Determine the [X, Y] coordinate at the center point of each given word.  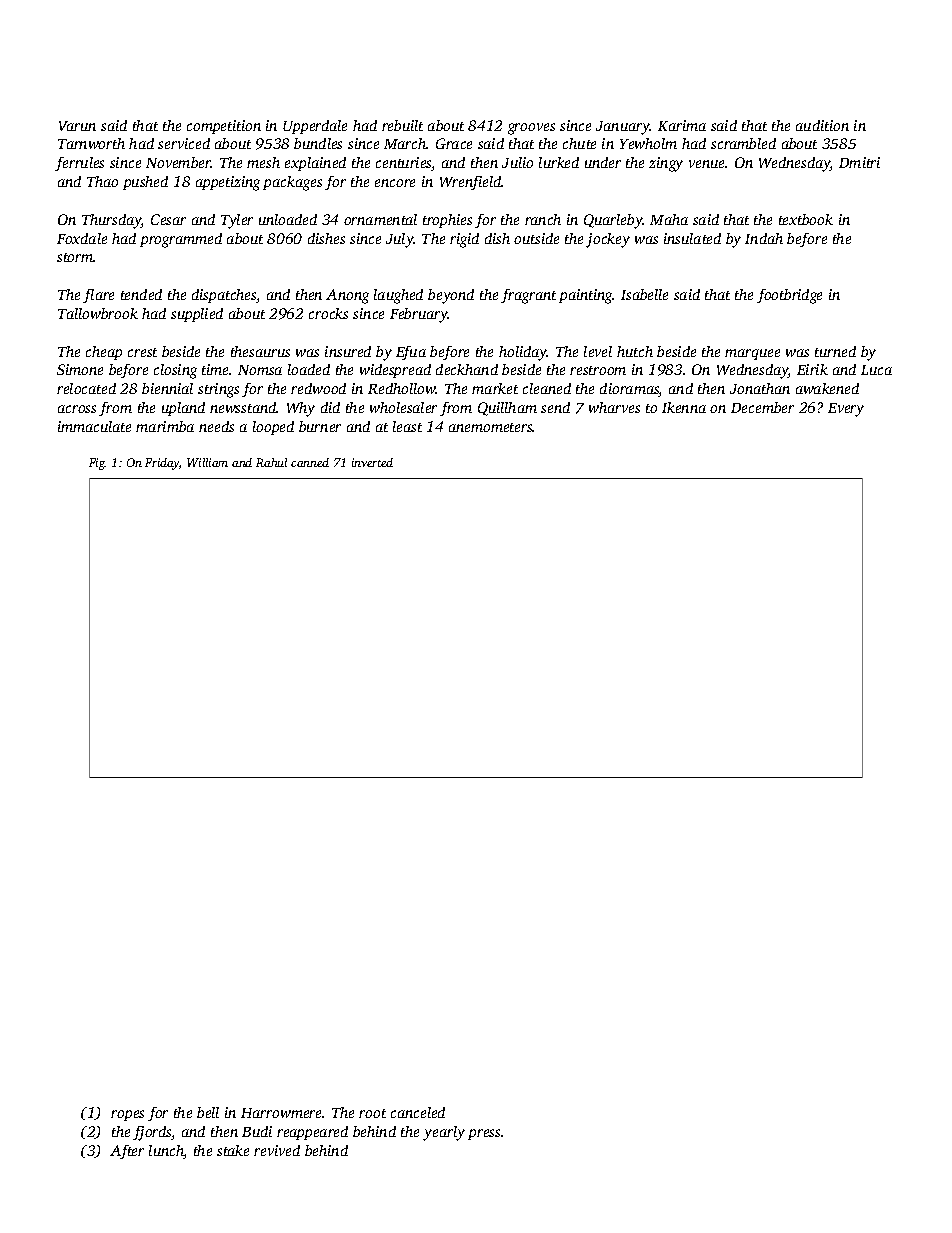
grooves [531, 129]
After [127, 1152]
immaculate [94, 426]
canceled [418, 1112]
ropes [127, 1115]
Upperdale [315, 127]
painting [586, 296]
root [372, 1113]
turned [835, 351]
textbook [806, 219]
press [484, 1134]
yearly [444, 1133]
